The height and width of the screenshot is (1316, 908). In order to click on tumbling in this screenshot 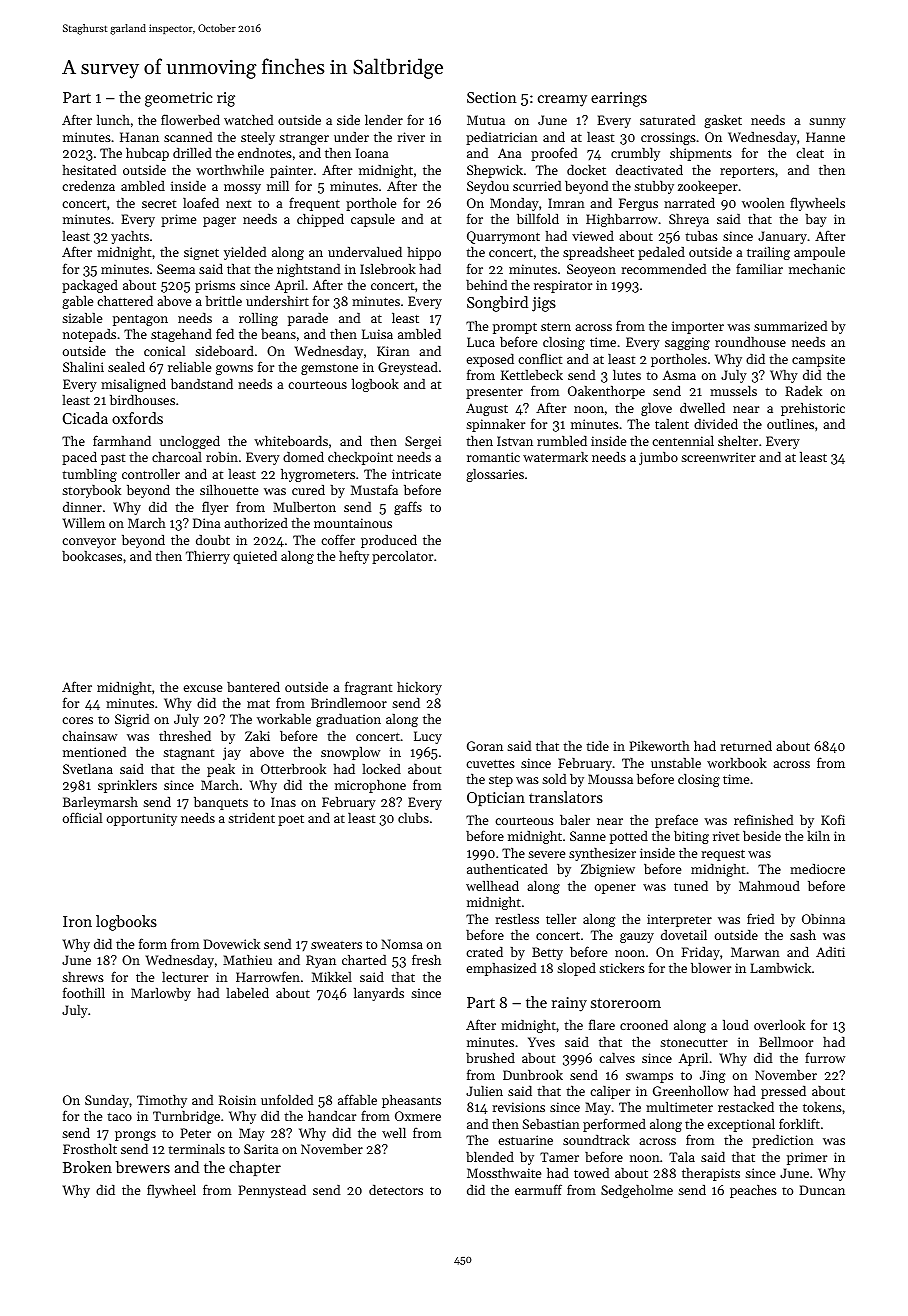, I will do `click(89, 475)`.
